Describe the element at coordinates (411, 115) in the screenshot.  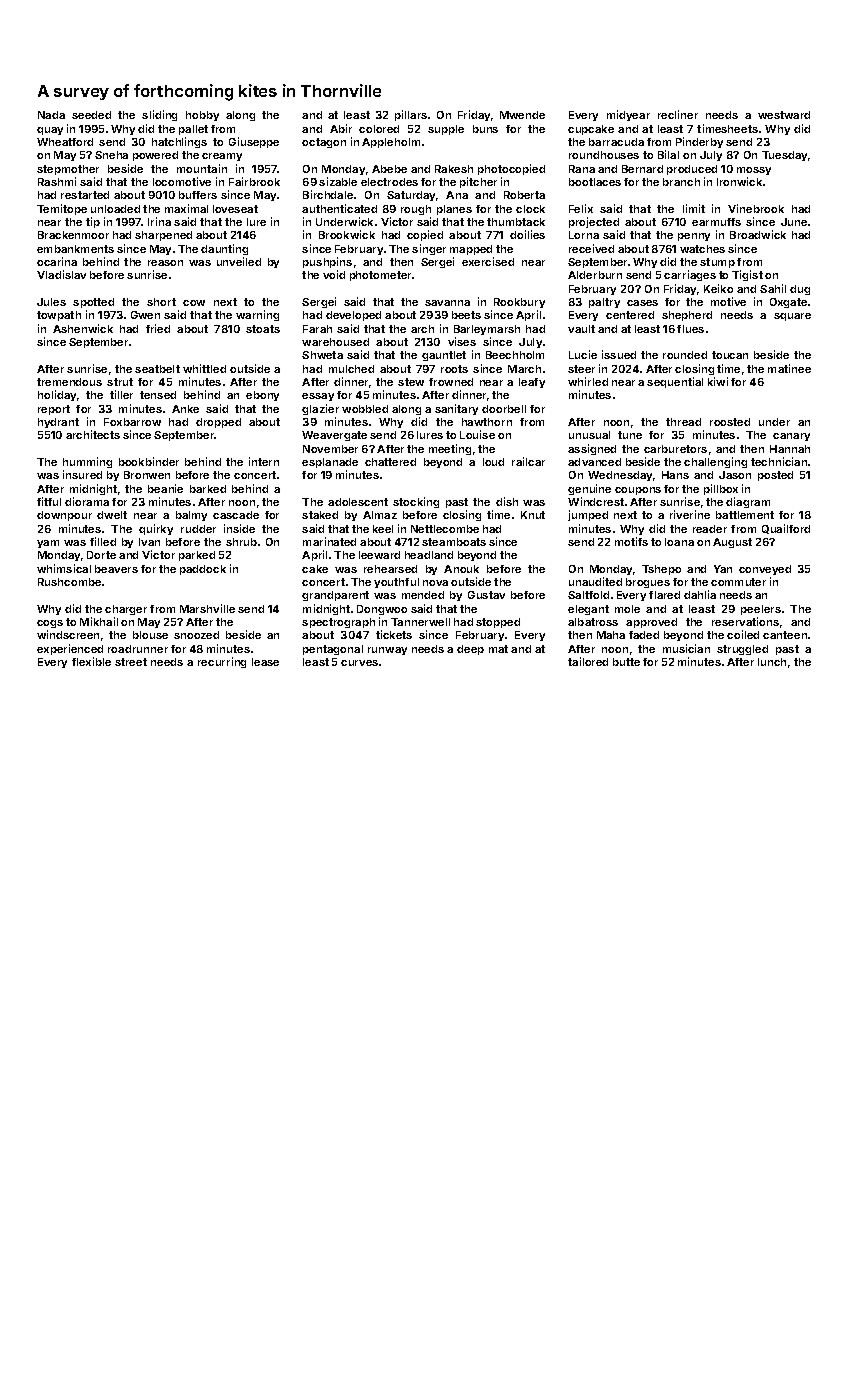
I see `pillars` at that location.
